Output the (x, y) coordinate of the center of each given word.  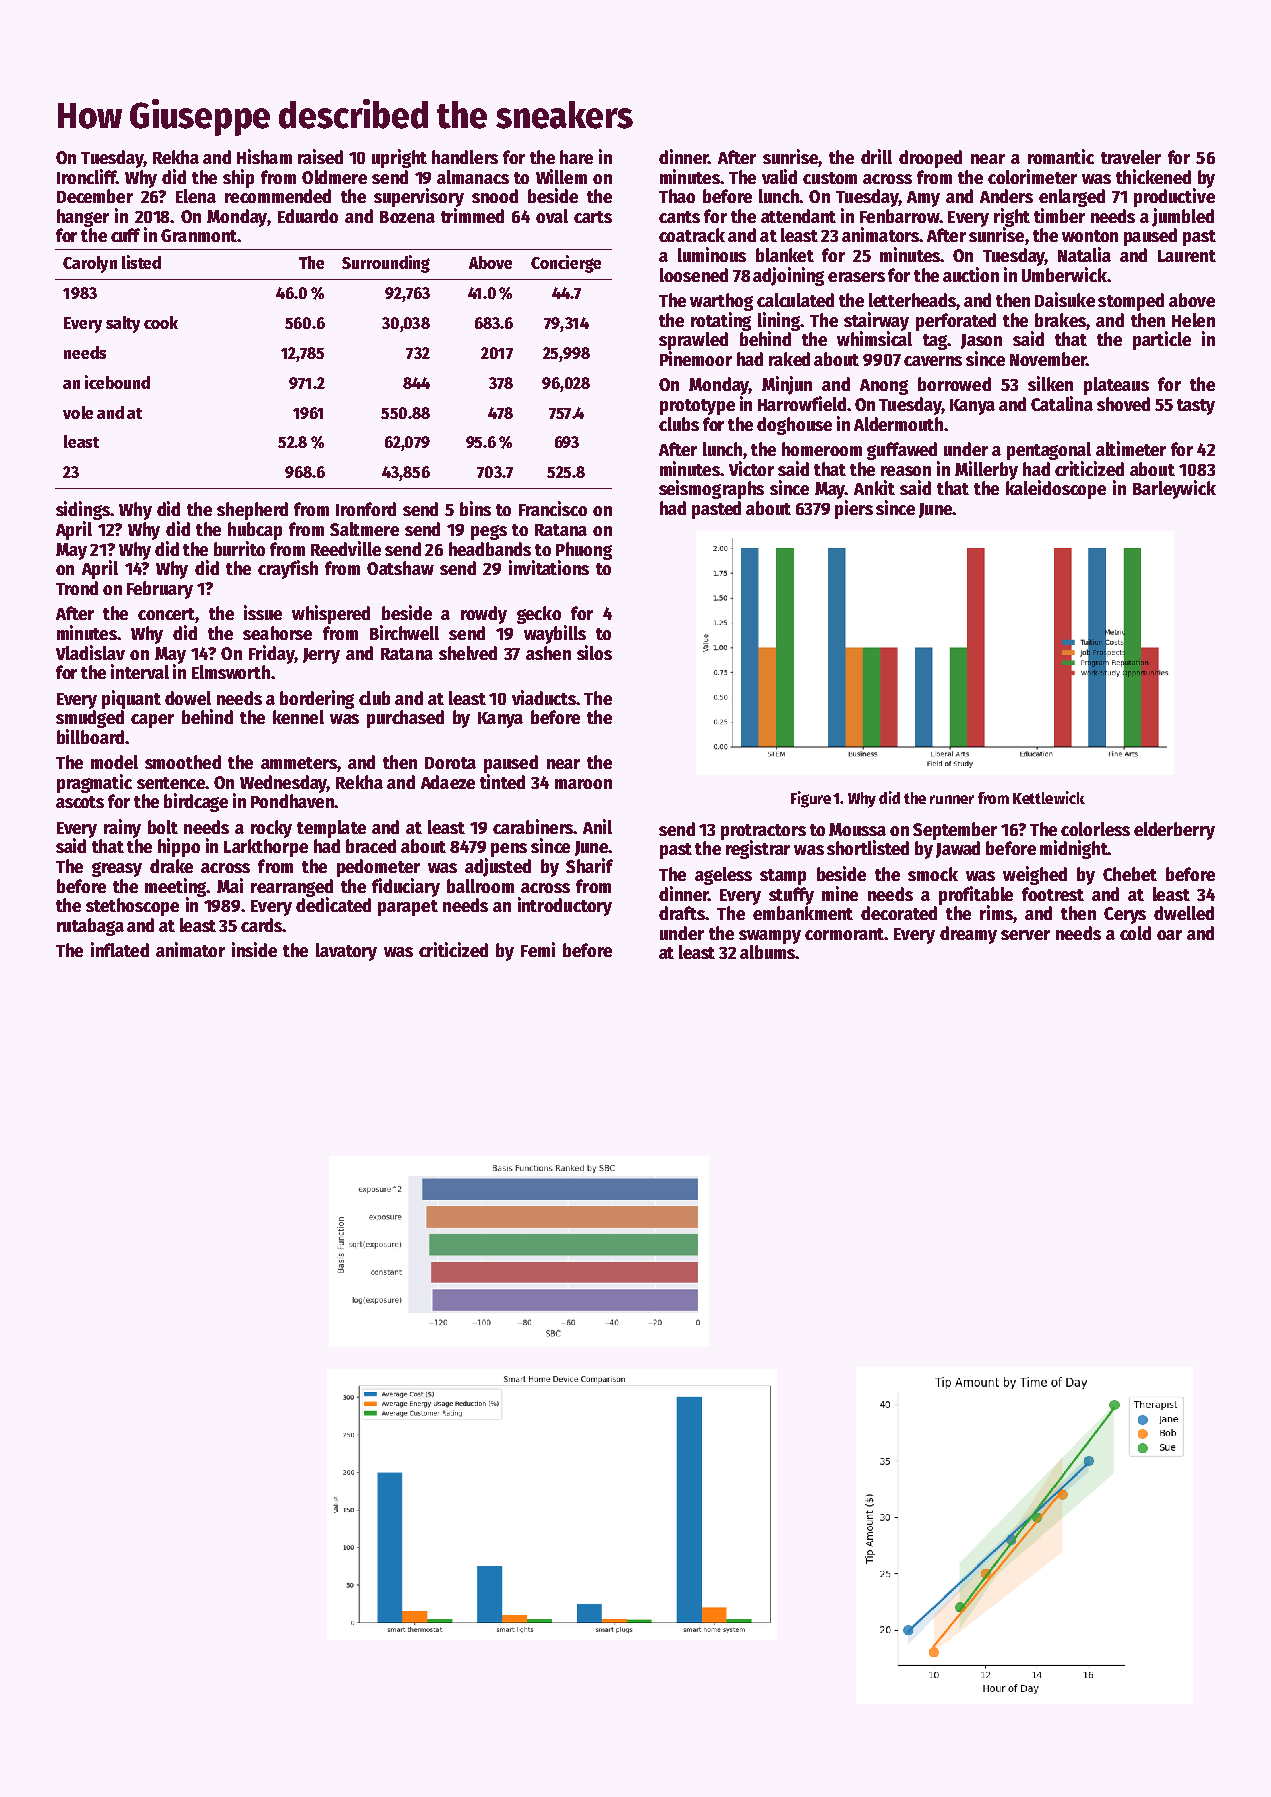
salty (123, 324)
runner (952, 799)
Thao (677, 196)
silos (594, 652)
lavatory (346, 952)
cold (1135, 933)
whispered (331, 614)
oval (552, 216)
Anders (1006, 196)
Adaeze (448, 782)
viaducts (544, 697)
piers (854, 509)
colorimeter (1032, 176)
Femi (538, 949)
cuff (125, 235)
